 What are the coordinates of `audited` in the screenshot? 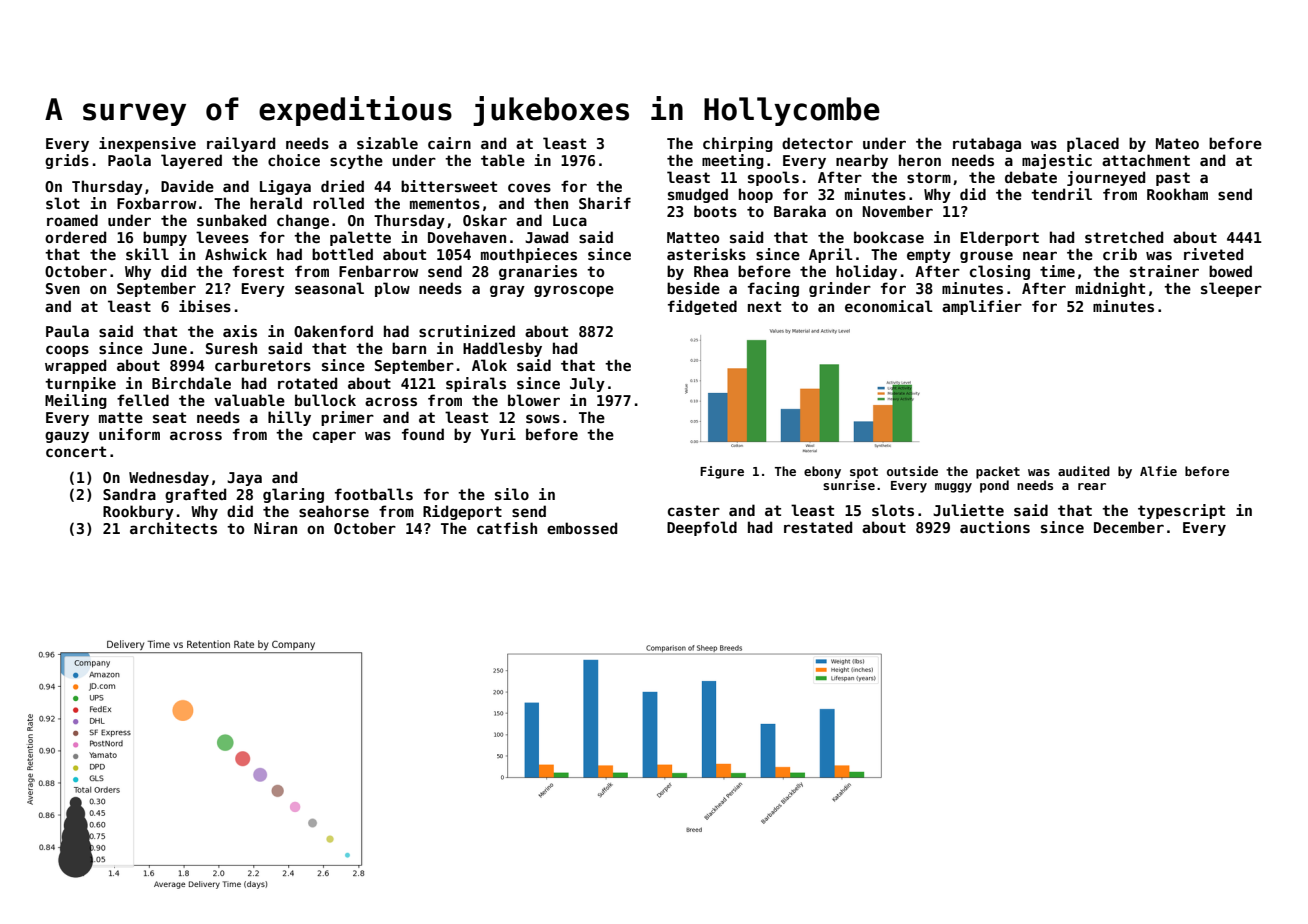 It's located at (1084, 471).
